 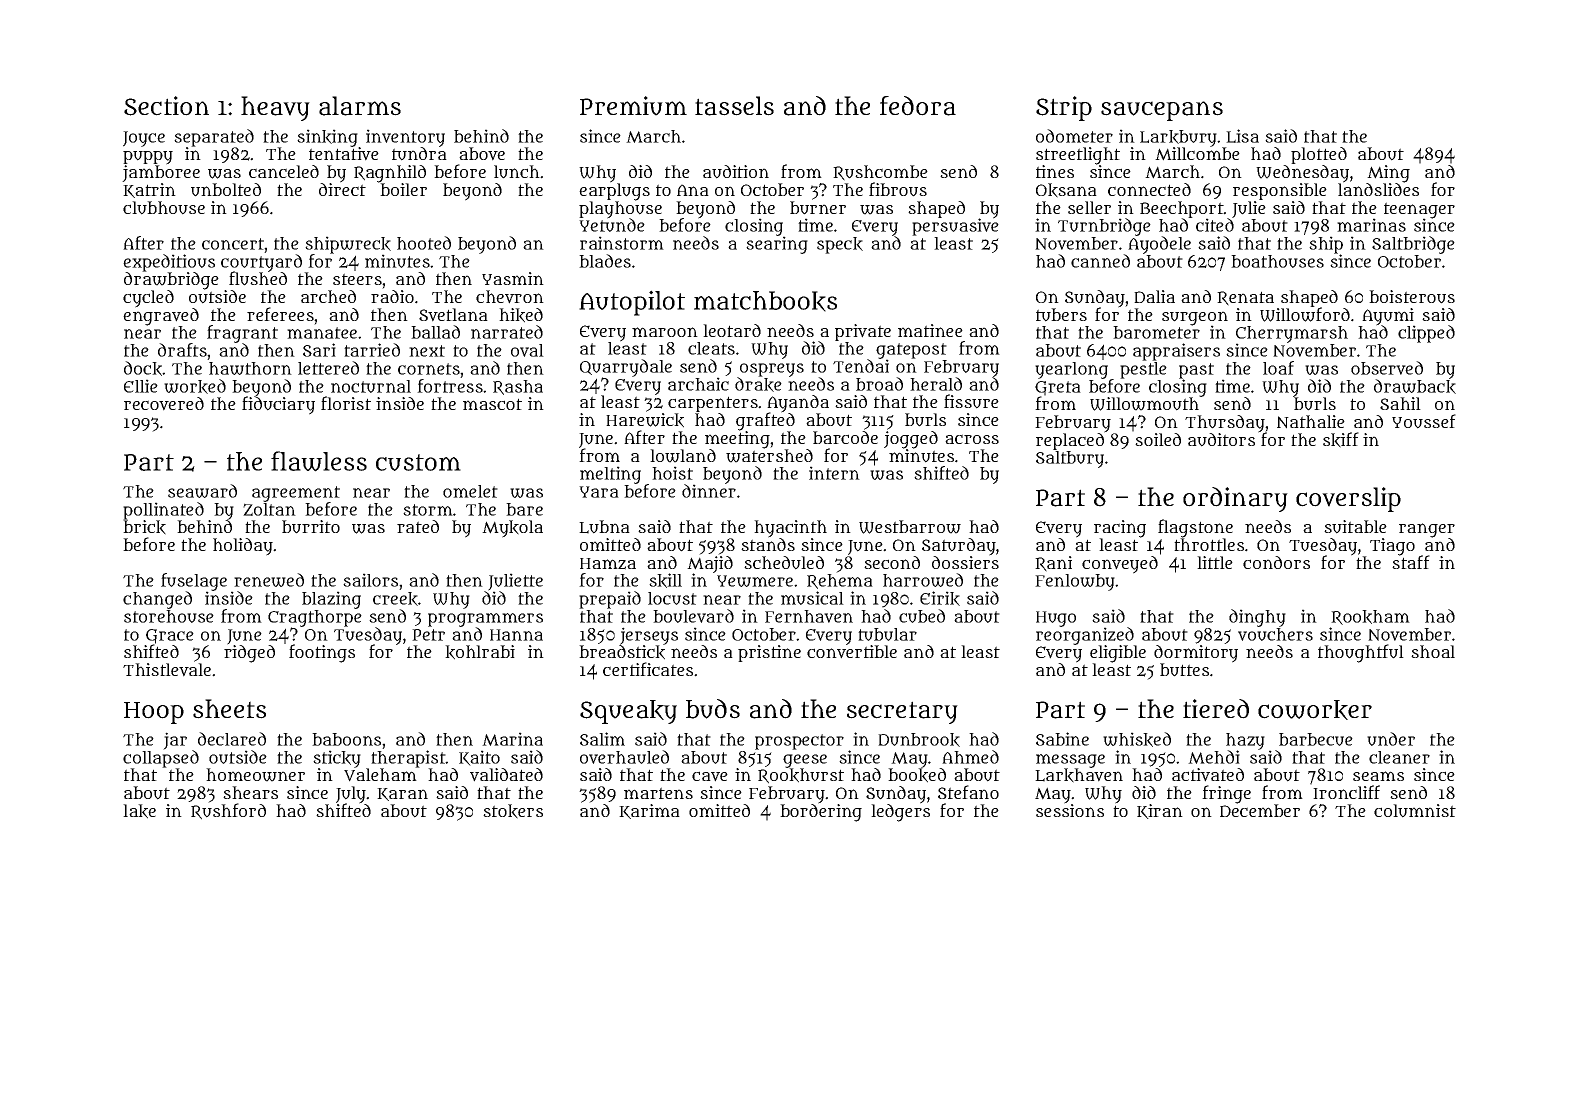 I want to click on hooted, so click(x=424, y=243).
